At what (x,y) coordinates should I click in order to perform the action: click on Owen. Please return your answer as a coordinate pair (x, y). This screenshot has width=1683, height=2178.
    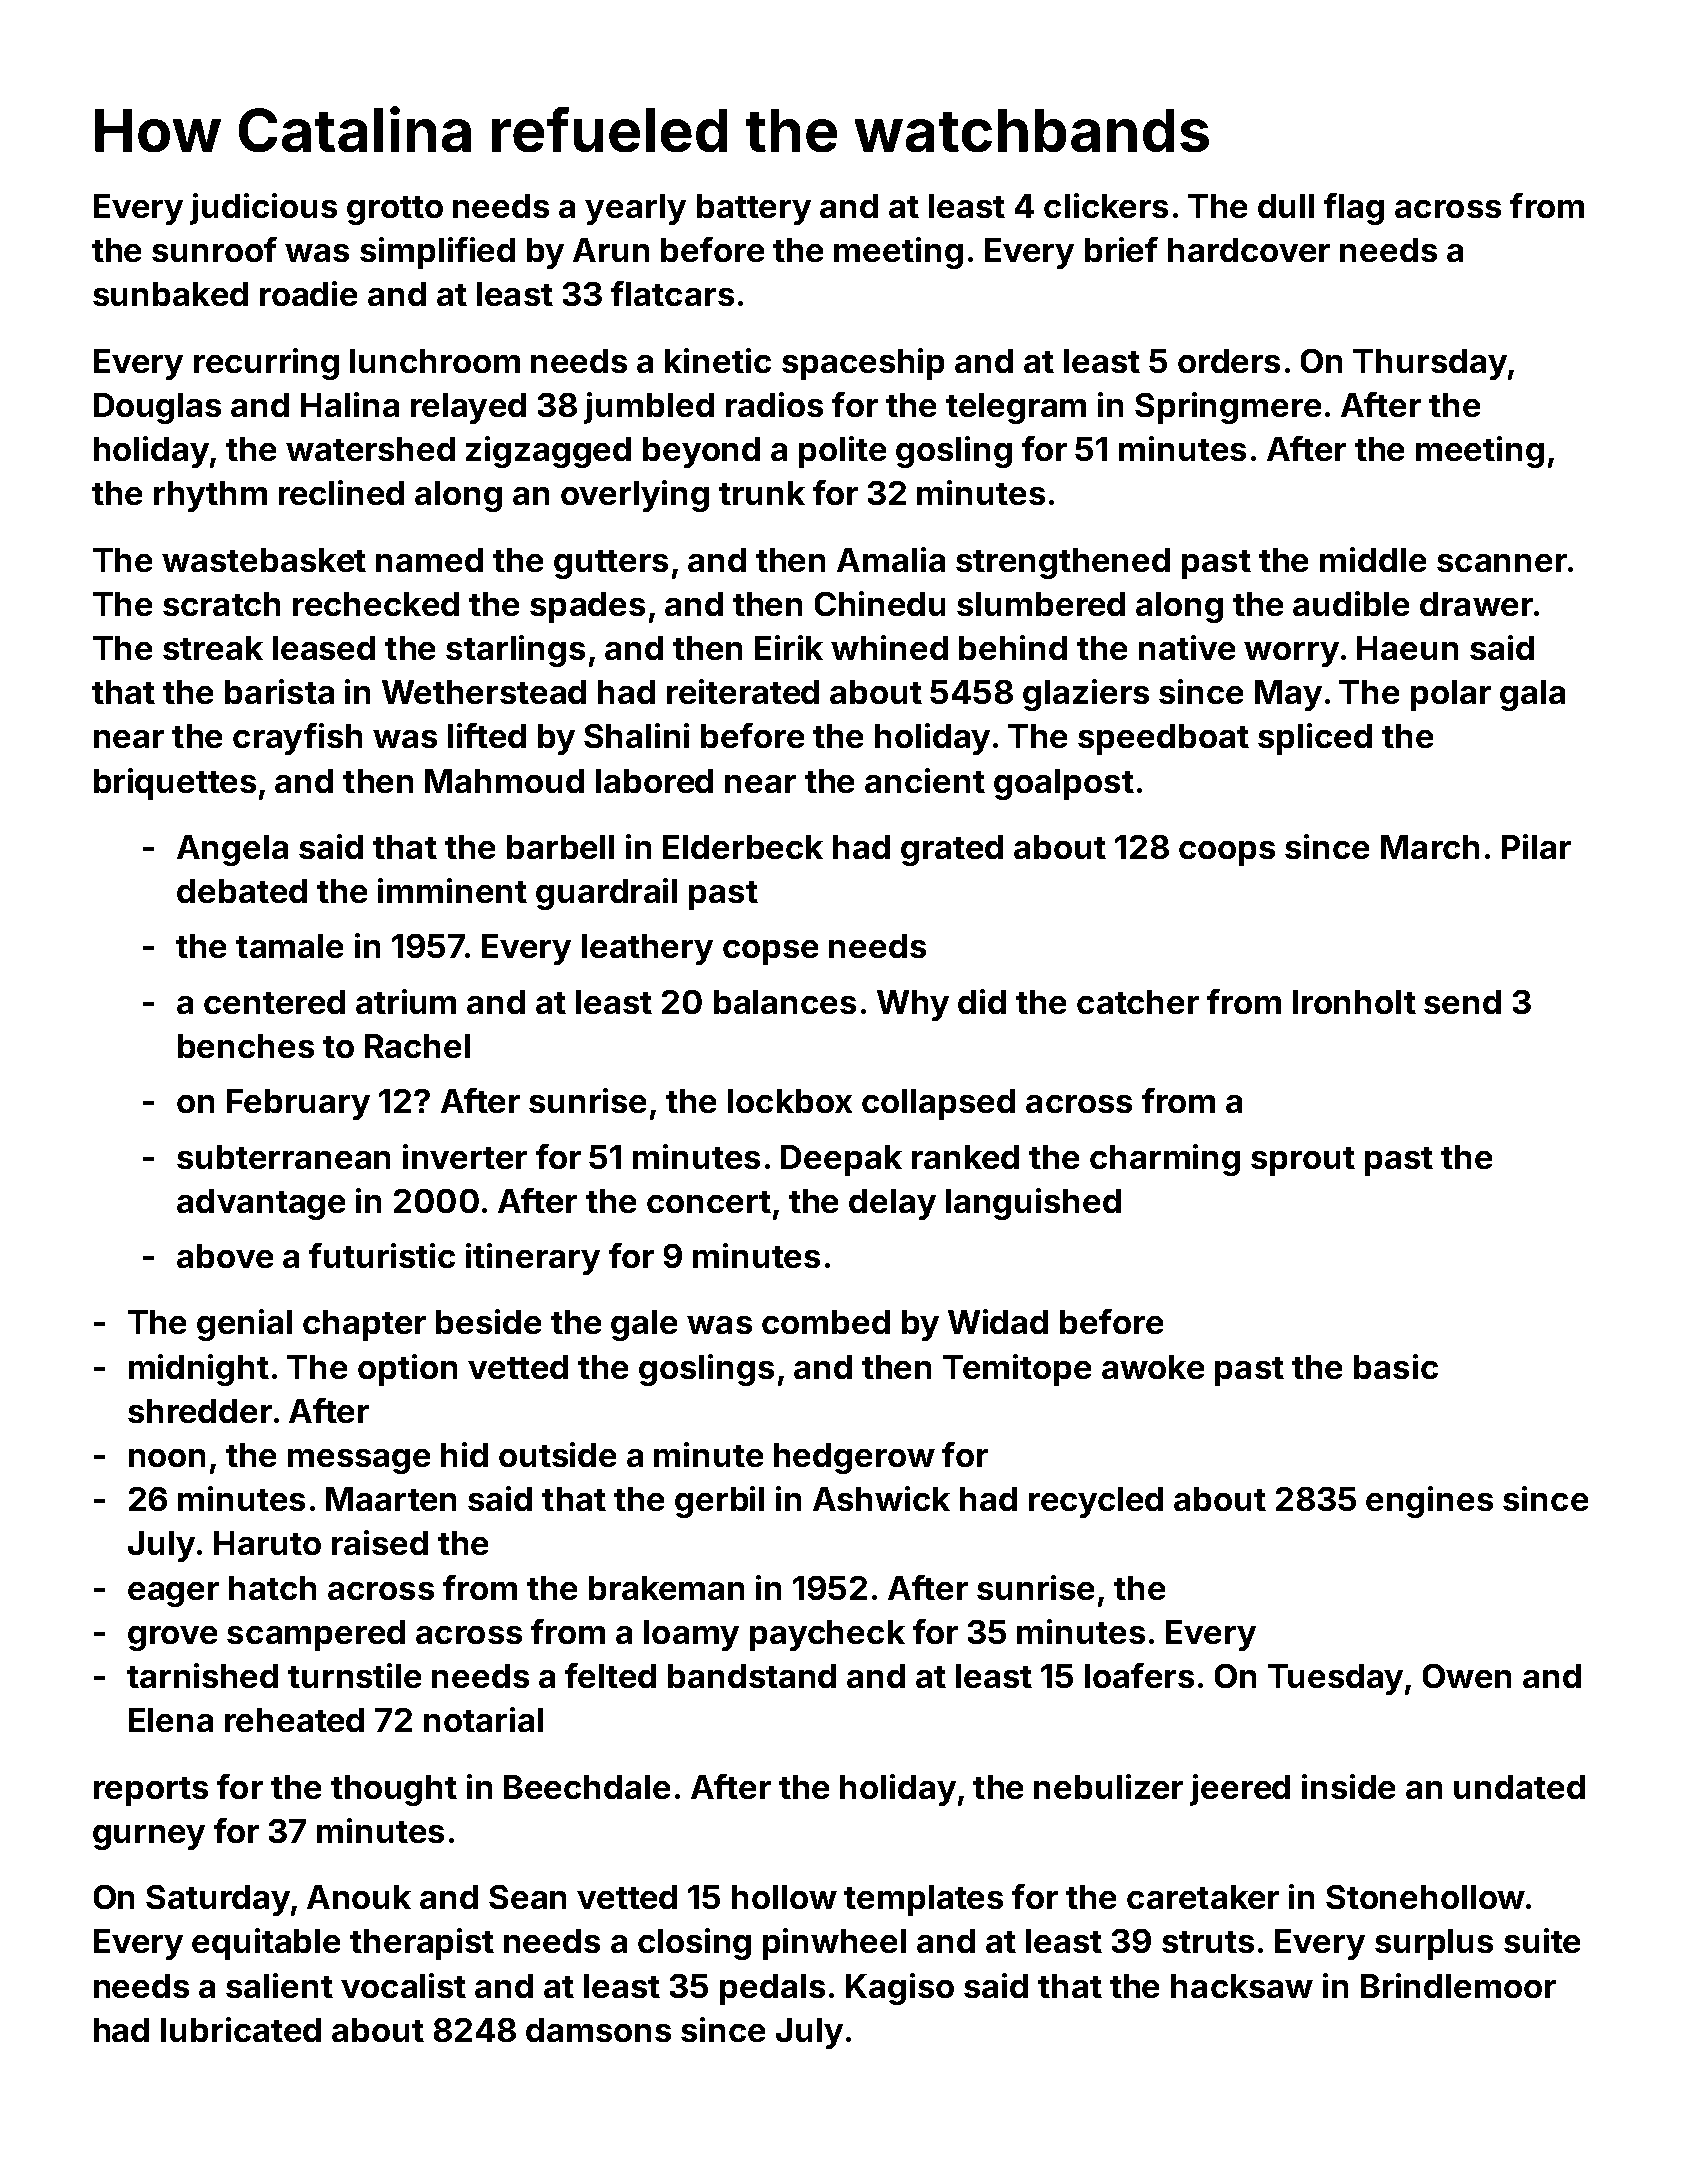
    Looking at the image, I should click on (1467, 1676).
